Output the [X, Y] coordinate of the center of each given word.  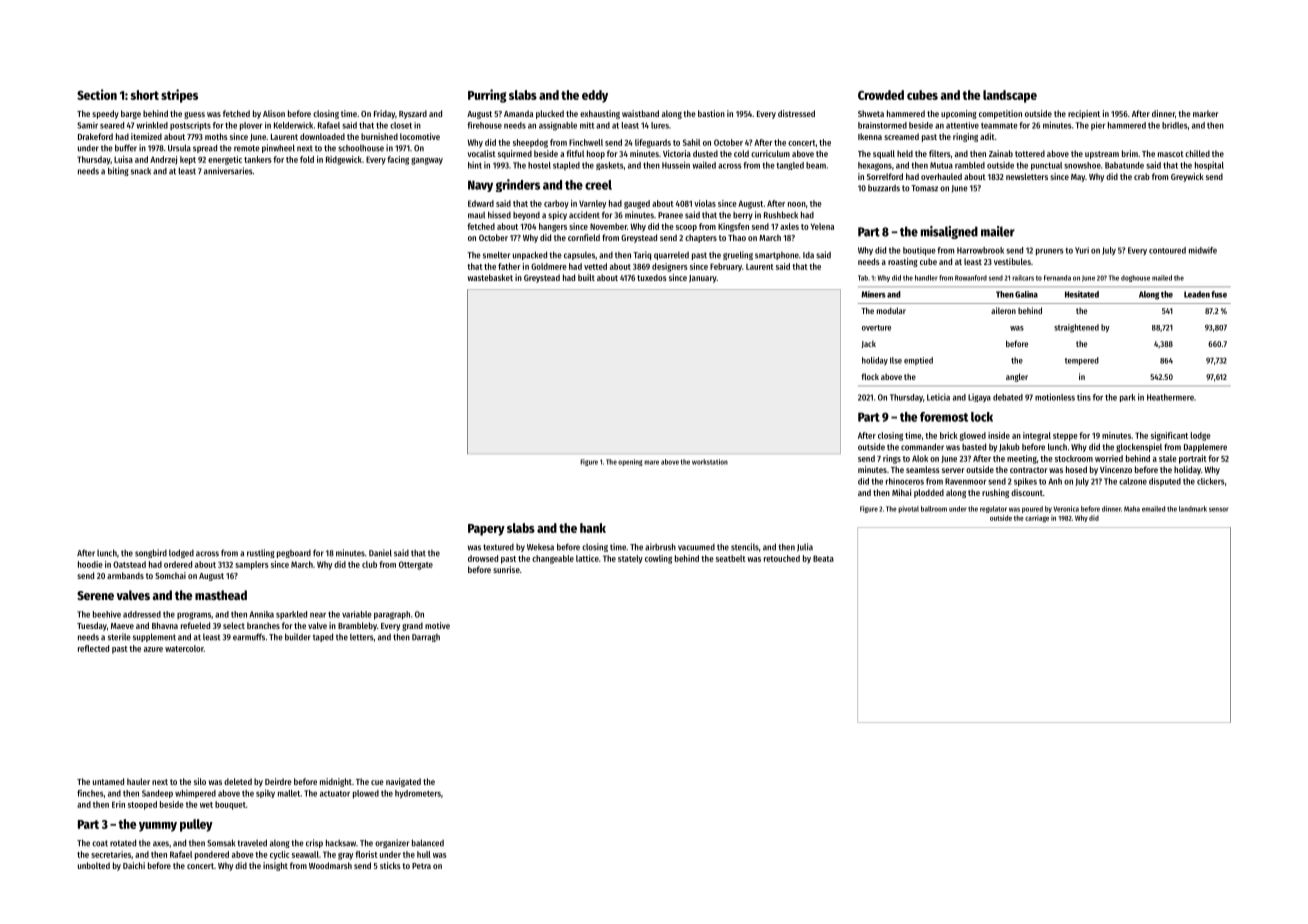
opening [630, 462]
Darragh [426, 638]
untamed [108, 781]
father [509, 266]
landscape [1010, 96]
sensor [1218, 509]
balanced [428, 843]
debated [1008, 397]
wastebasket [490, 277]
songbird [151, 553]
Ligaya [979, 398]
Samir [87, 125]
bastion [711, 113]
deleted [238, 781]
